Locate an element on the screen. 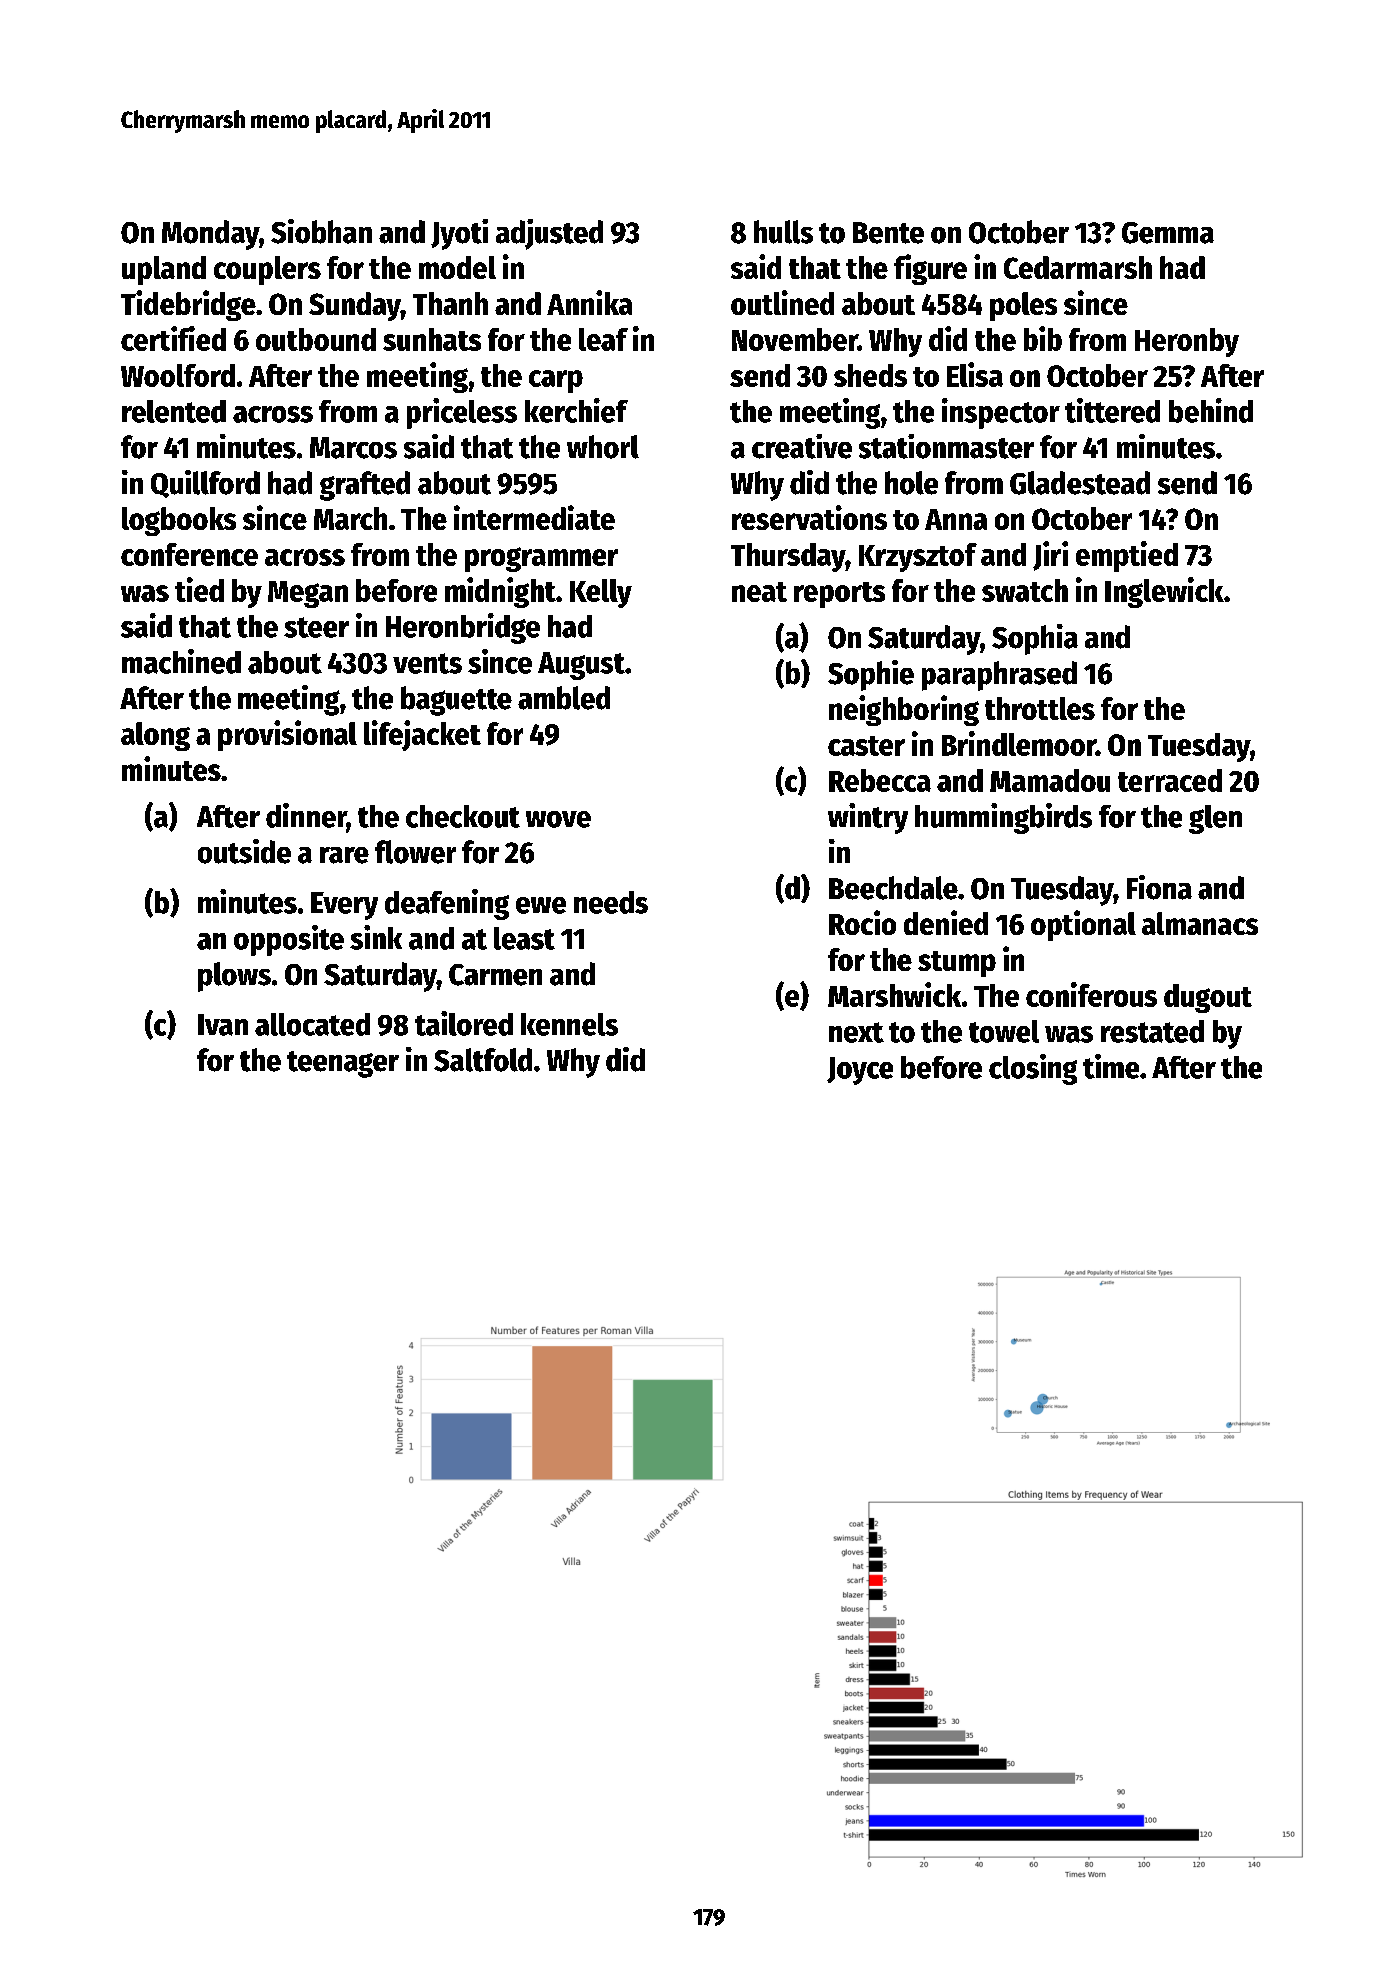  along is located at coordinates (155, 736).
